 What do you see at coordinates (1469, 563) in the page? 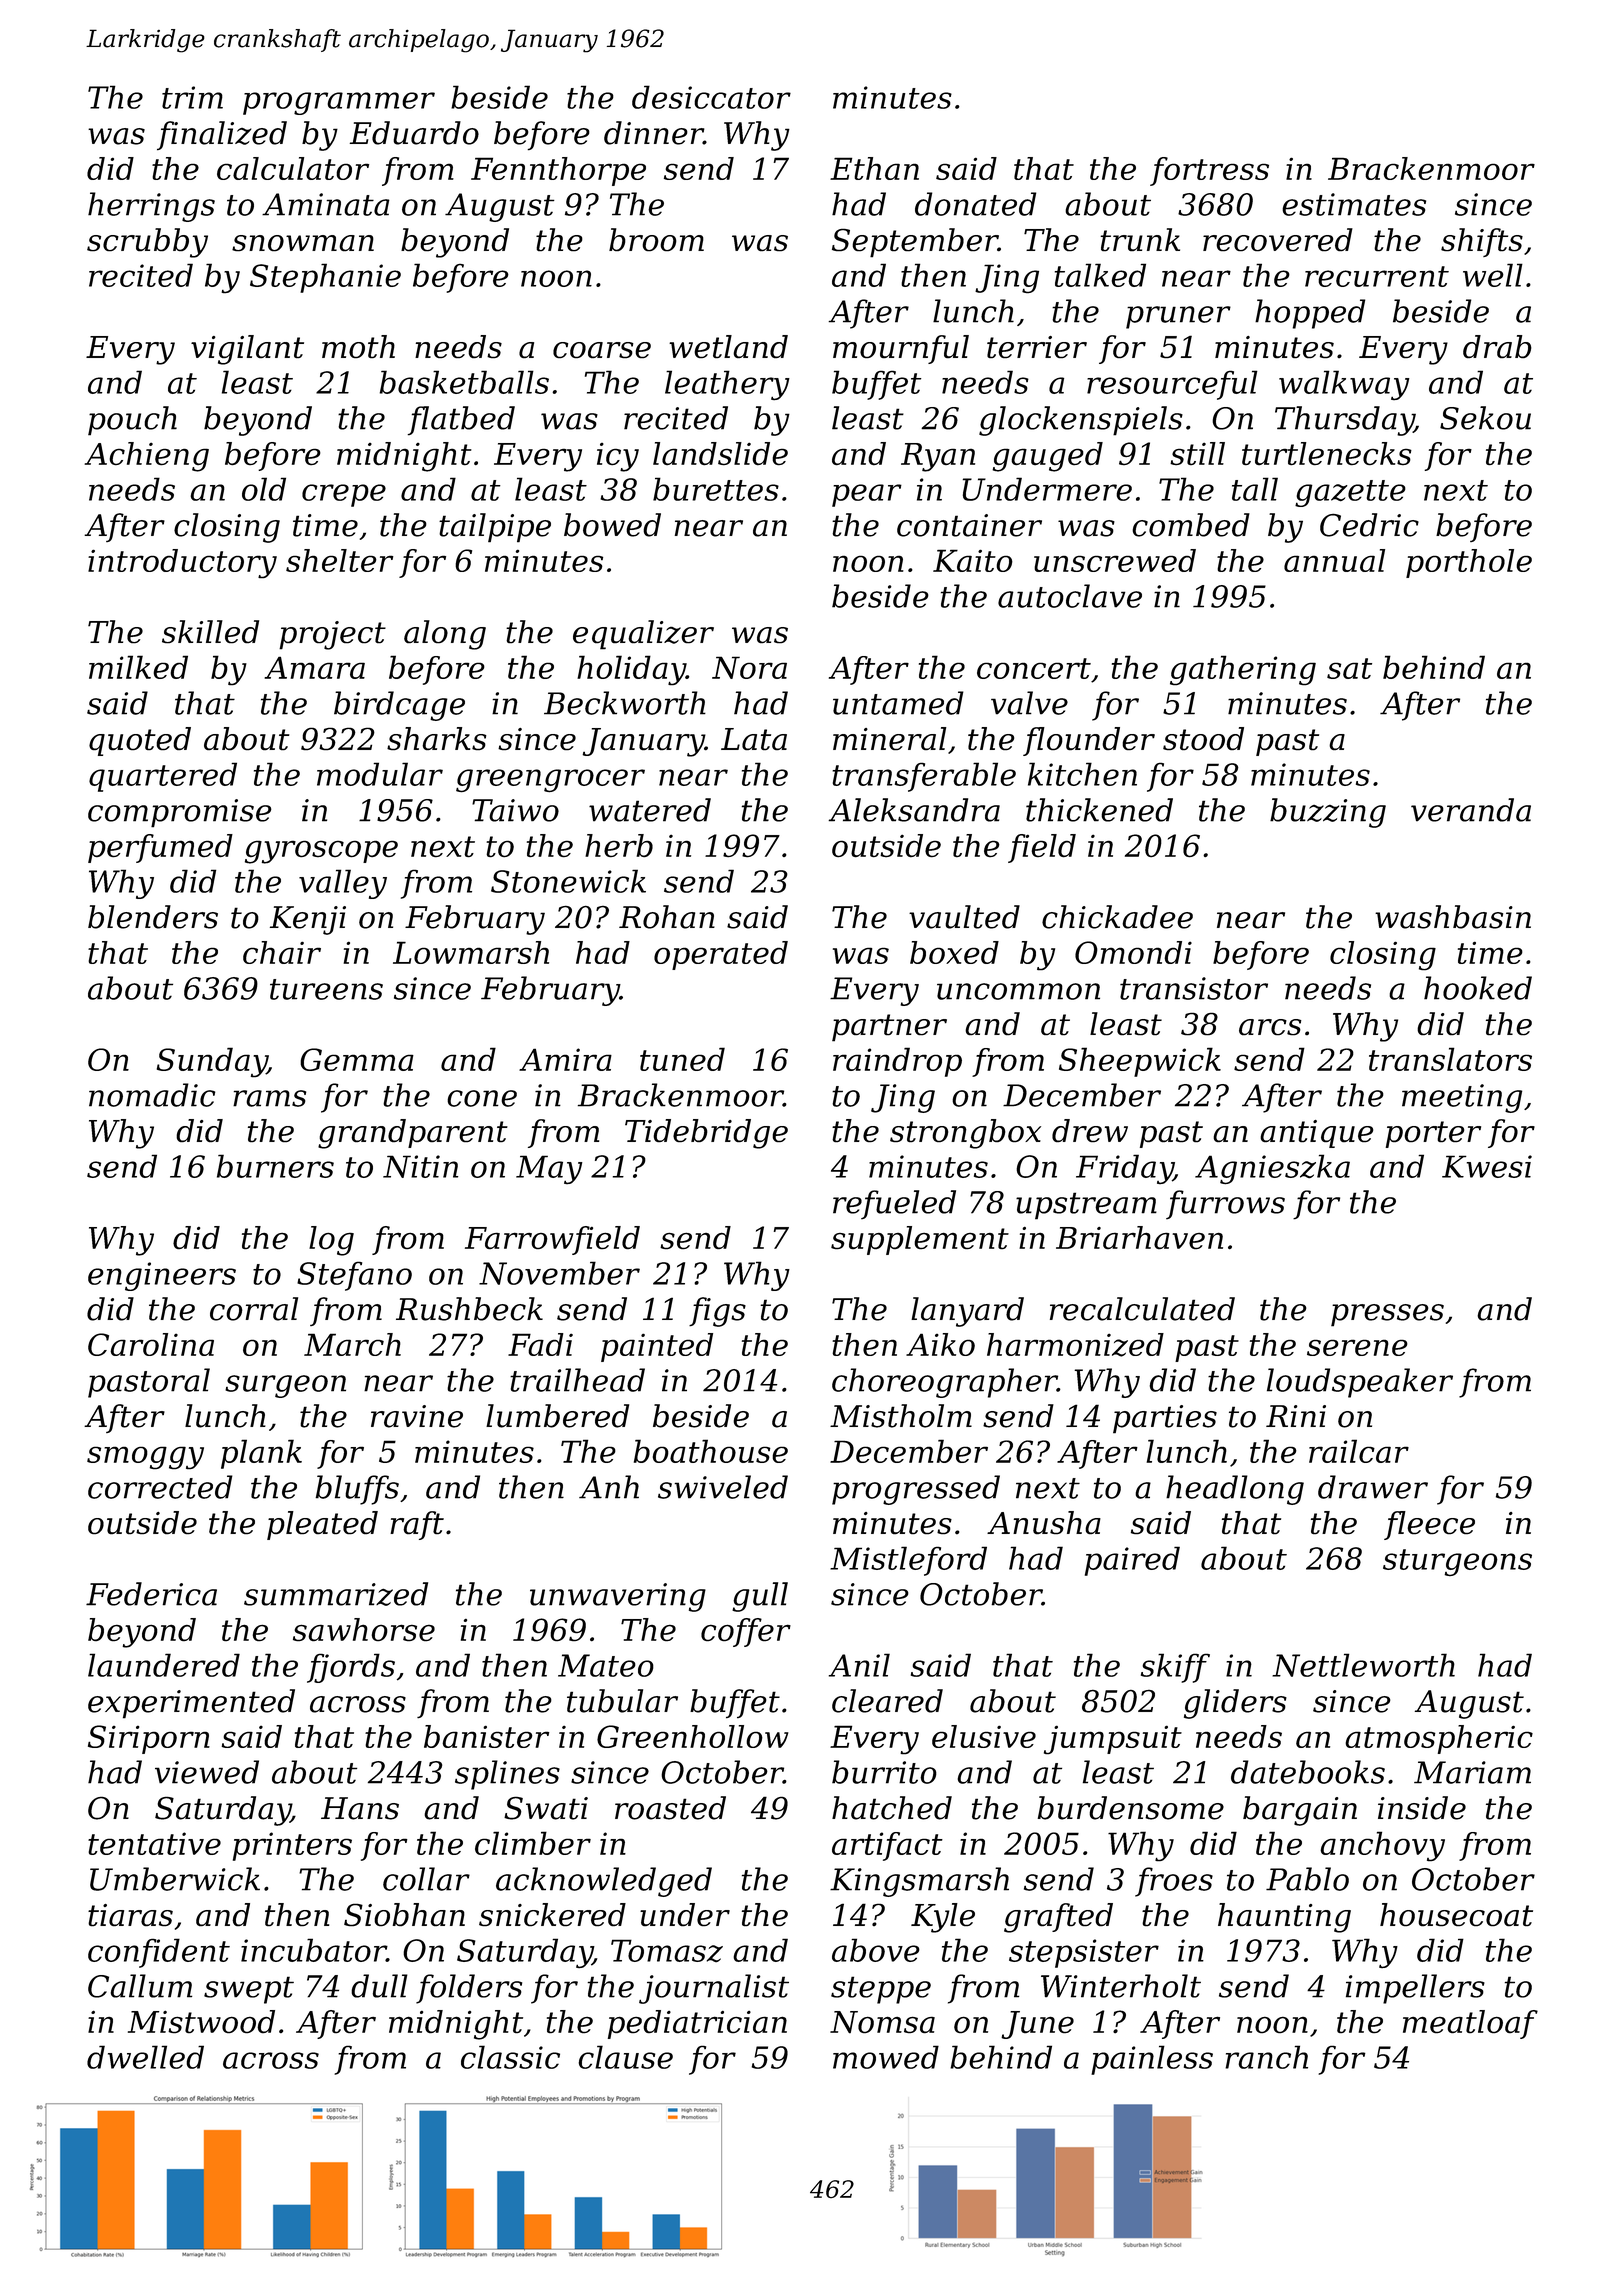
I see `porthole` at bounding box center [1469, 563].
